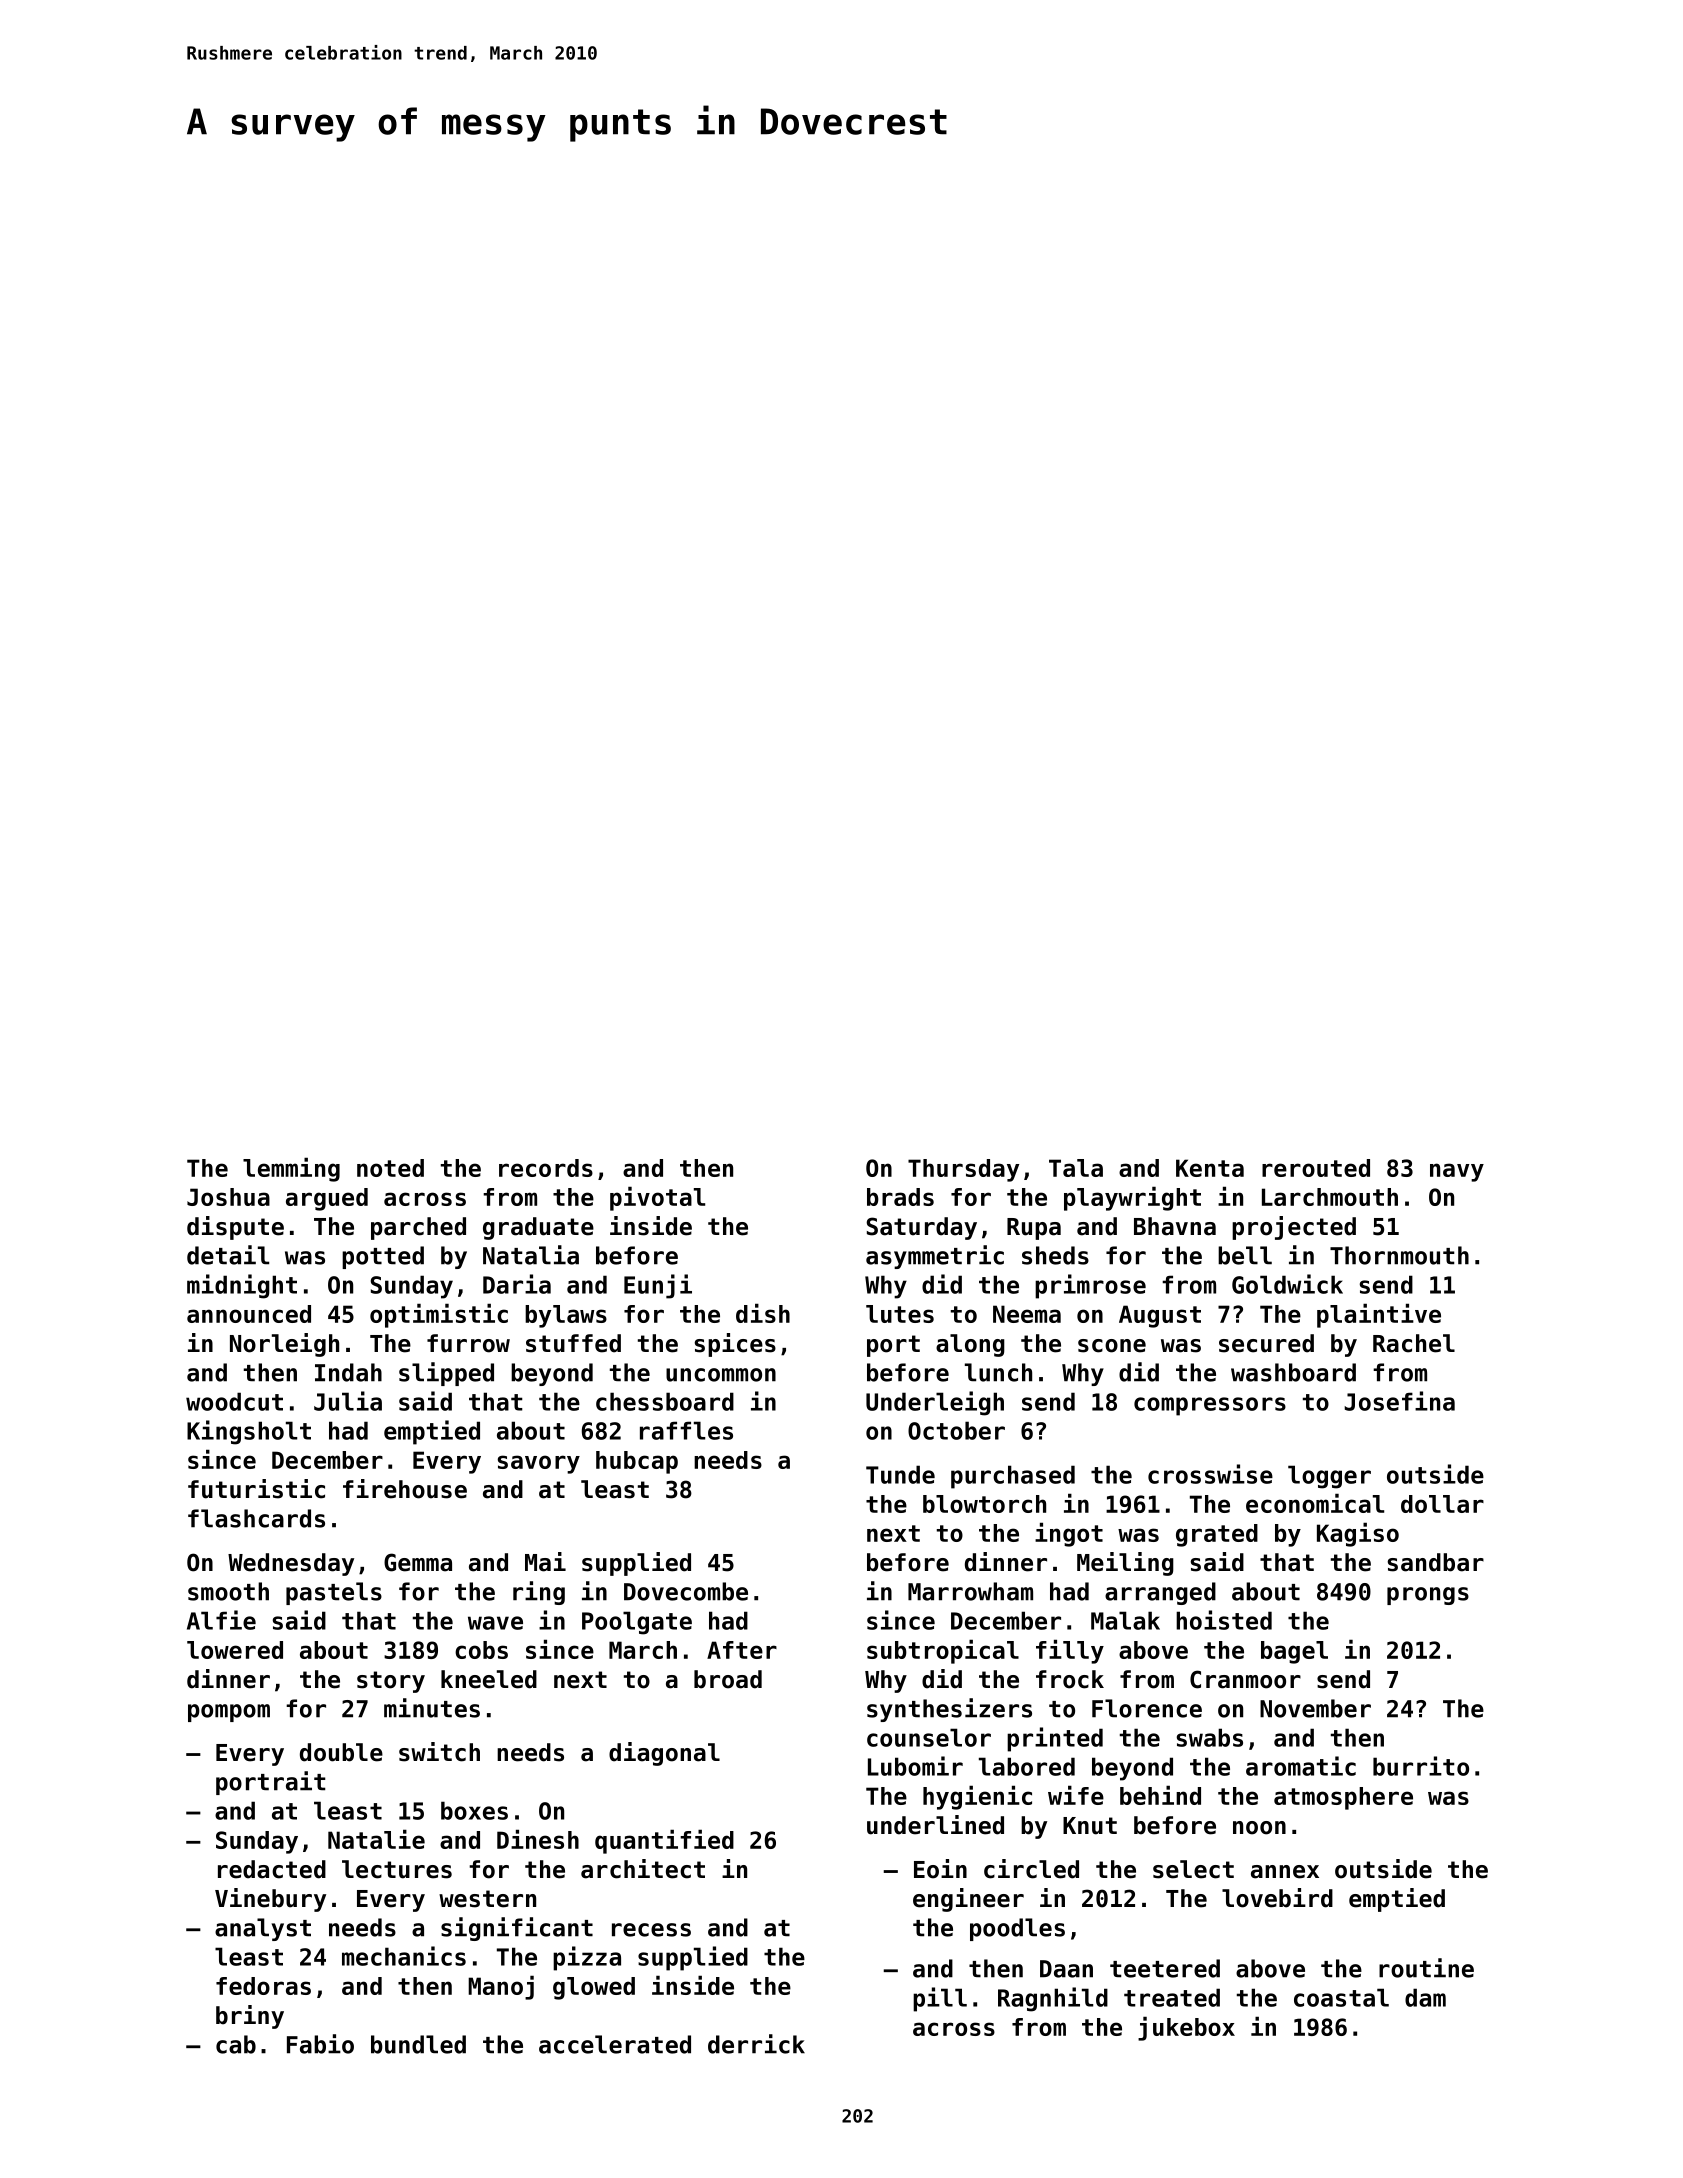  What do you see at coordinates (263, 1929) in the screenshot?
I see `analyst` at bounding box center [263, 1929].
